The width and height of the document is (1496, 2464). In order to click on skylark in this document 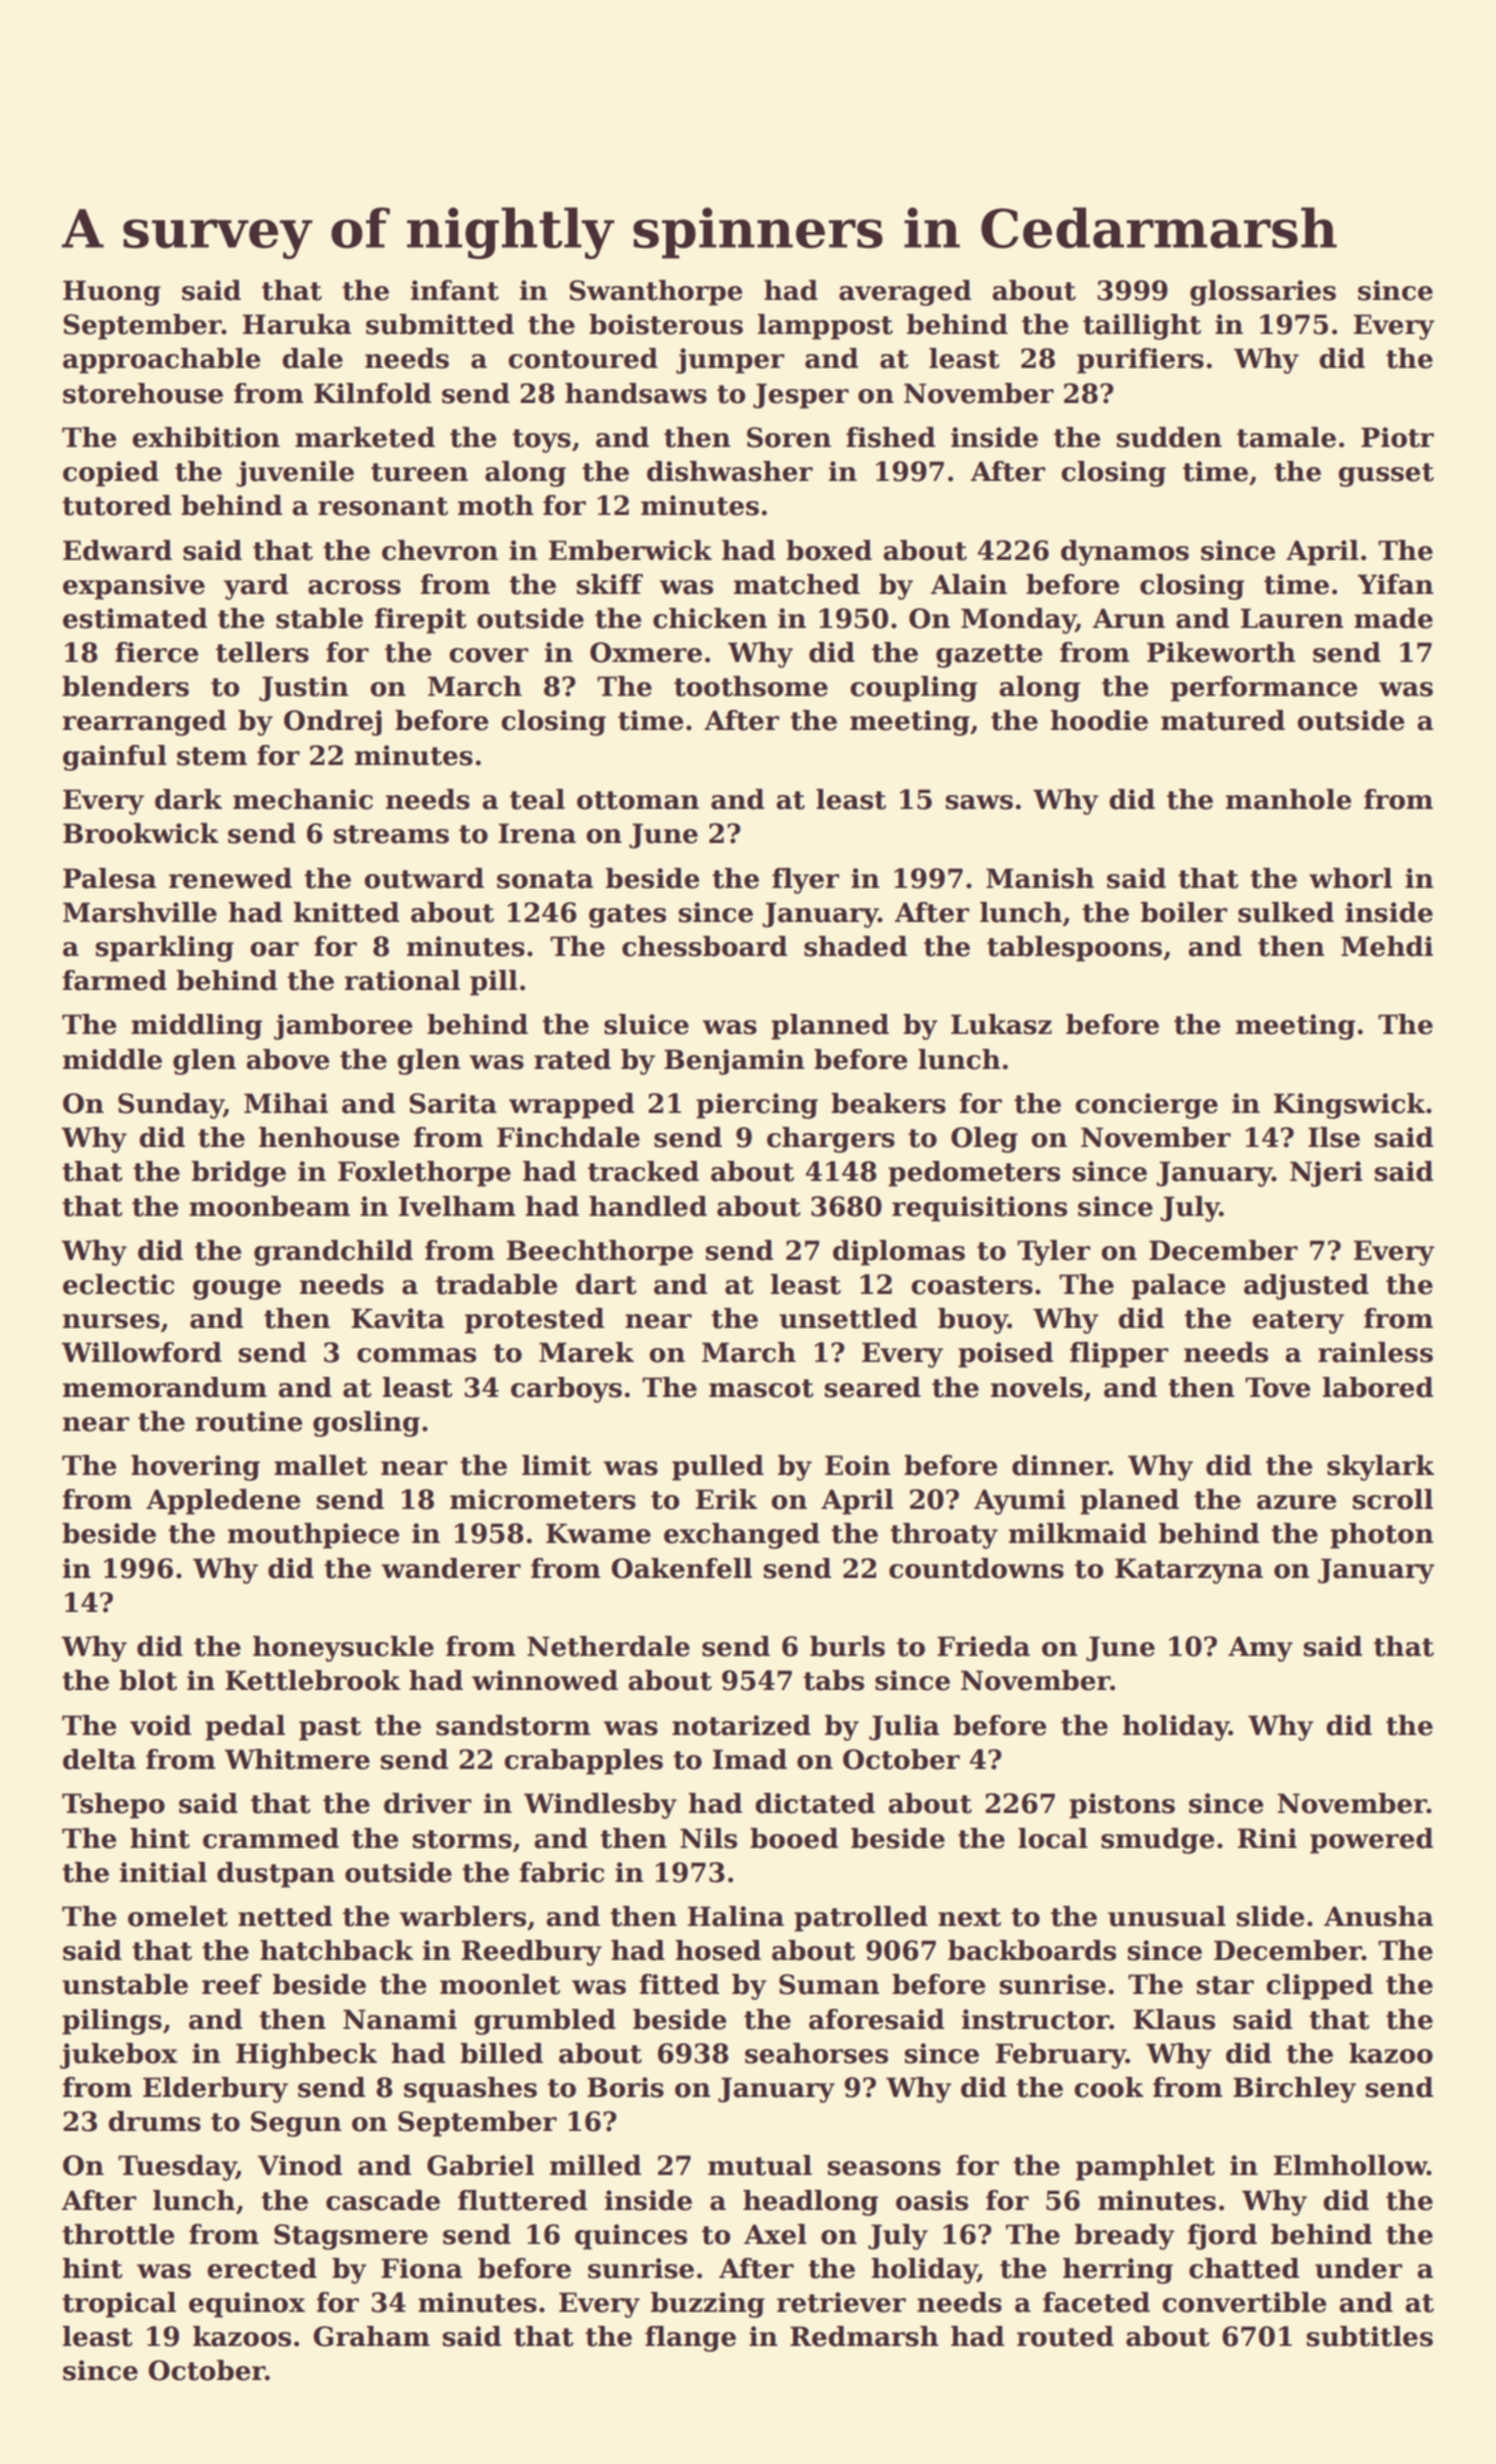, I will do `click(1380, 1468)`.
